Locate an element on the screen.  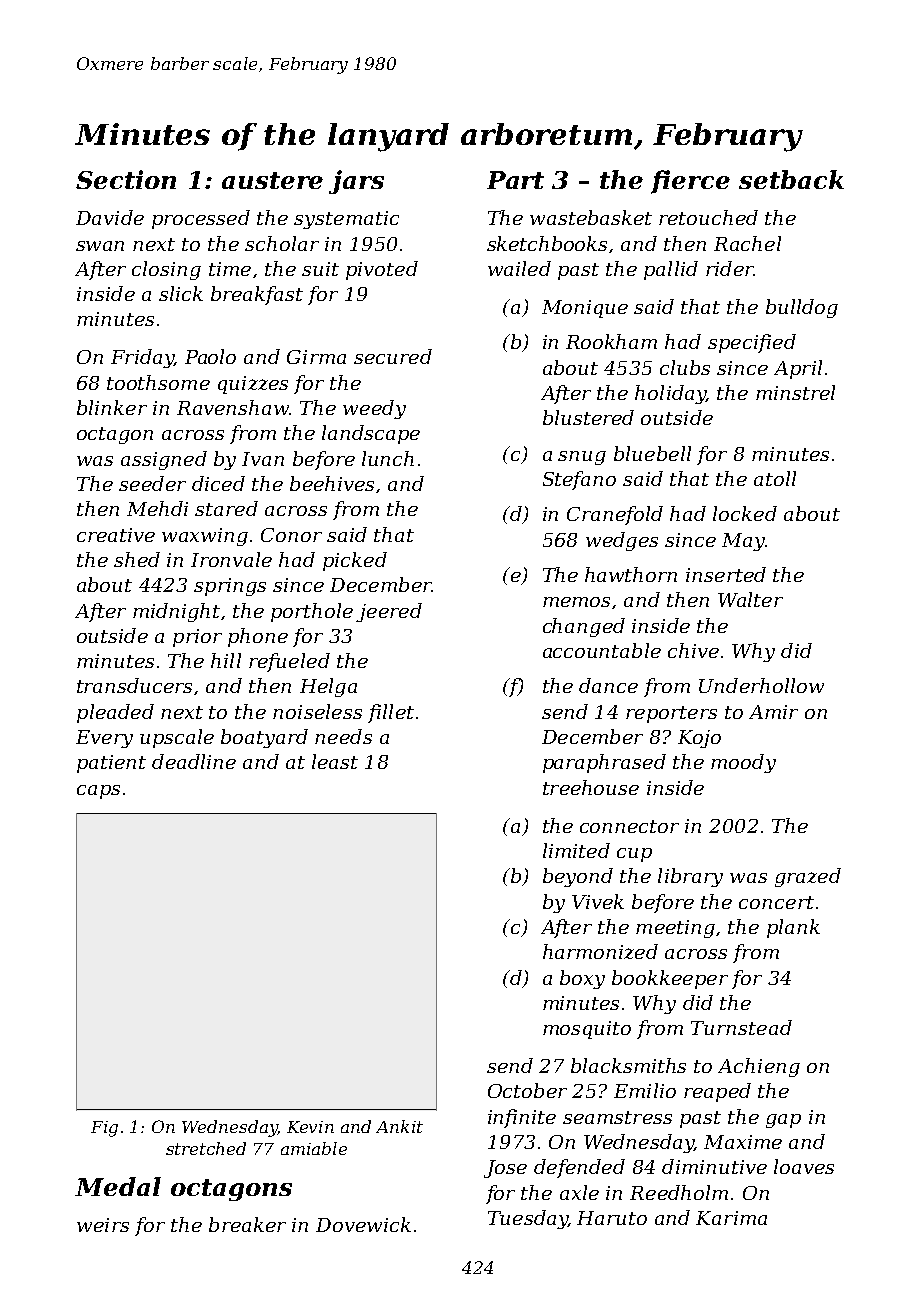
boxy is located at coordinates (582, 979).
